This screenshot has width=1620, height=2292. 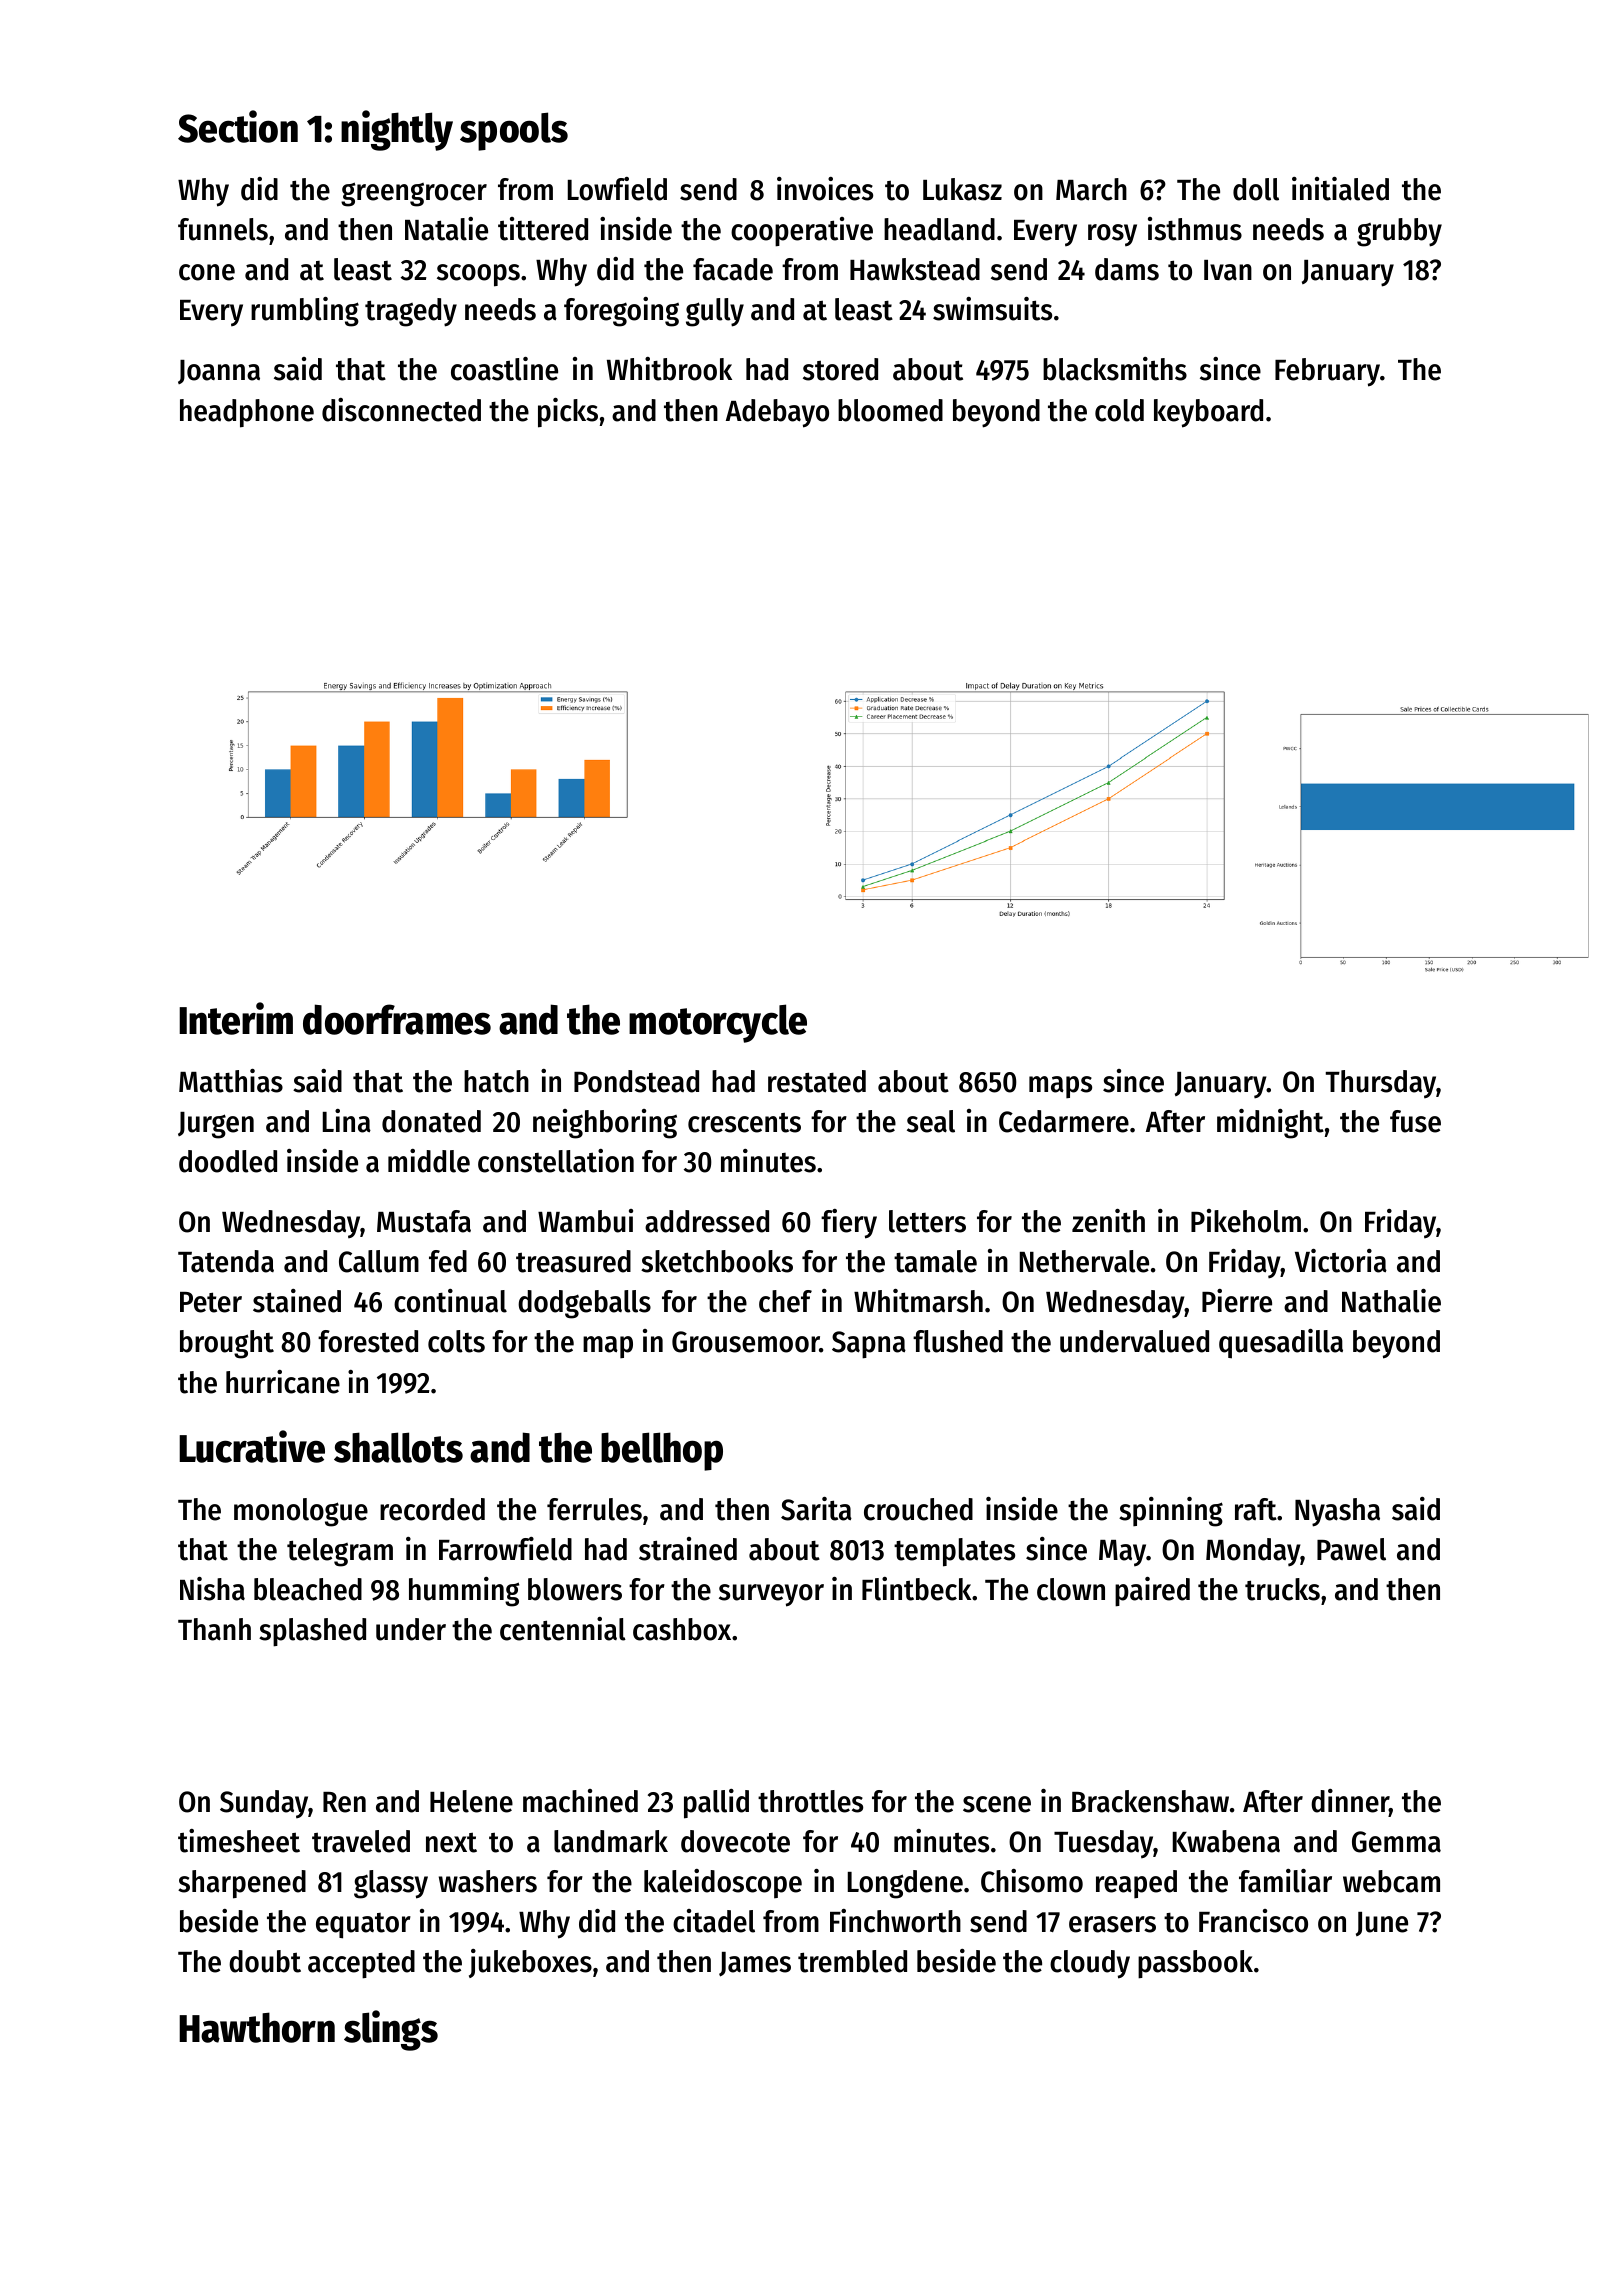 What do you see at coordinates (1337, 1512) in the screenshot?
I see `Nyasha` at bounding box center [1337, 1512].
